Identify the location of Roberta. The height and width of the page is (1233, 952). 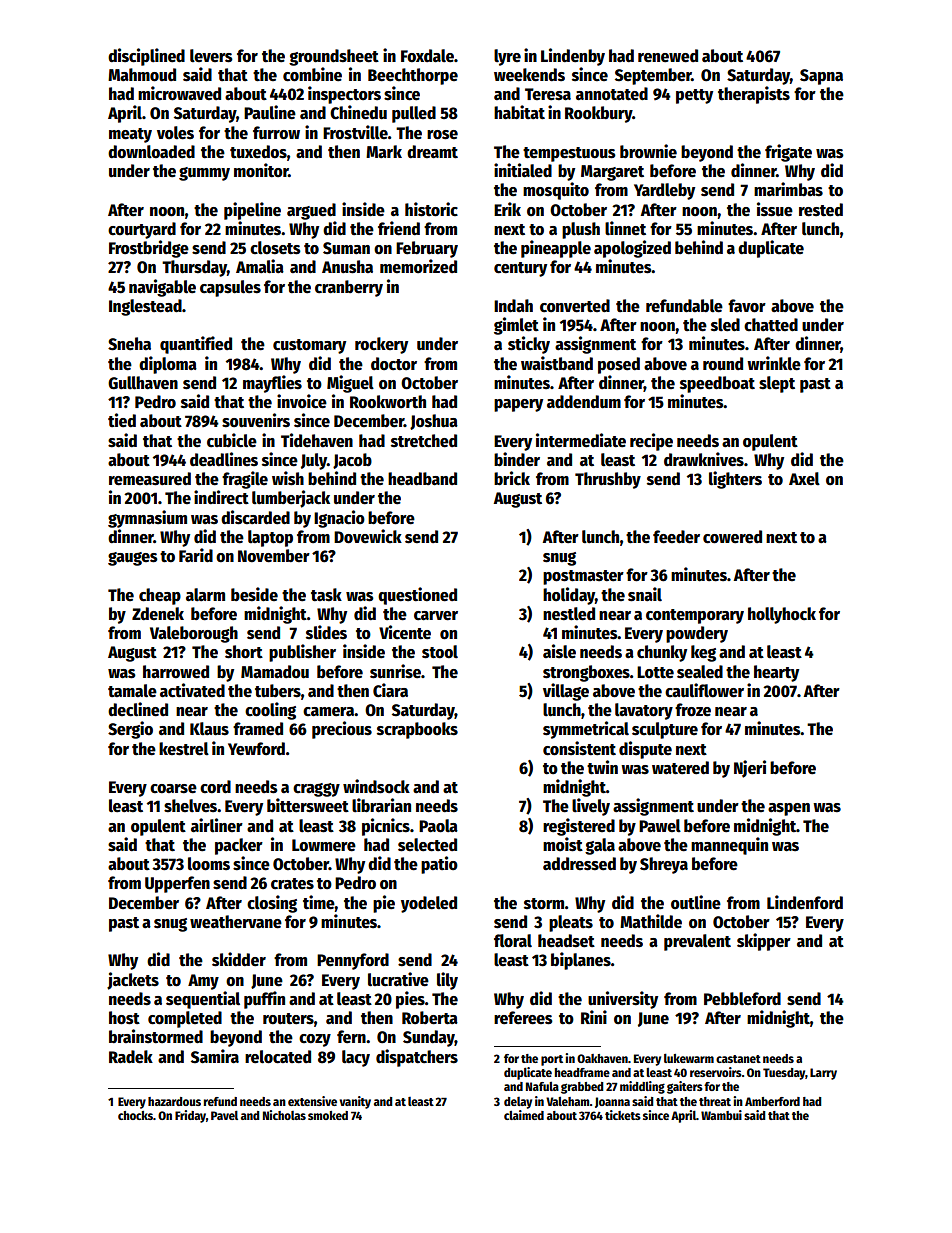
(430, 1018).
